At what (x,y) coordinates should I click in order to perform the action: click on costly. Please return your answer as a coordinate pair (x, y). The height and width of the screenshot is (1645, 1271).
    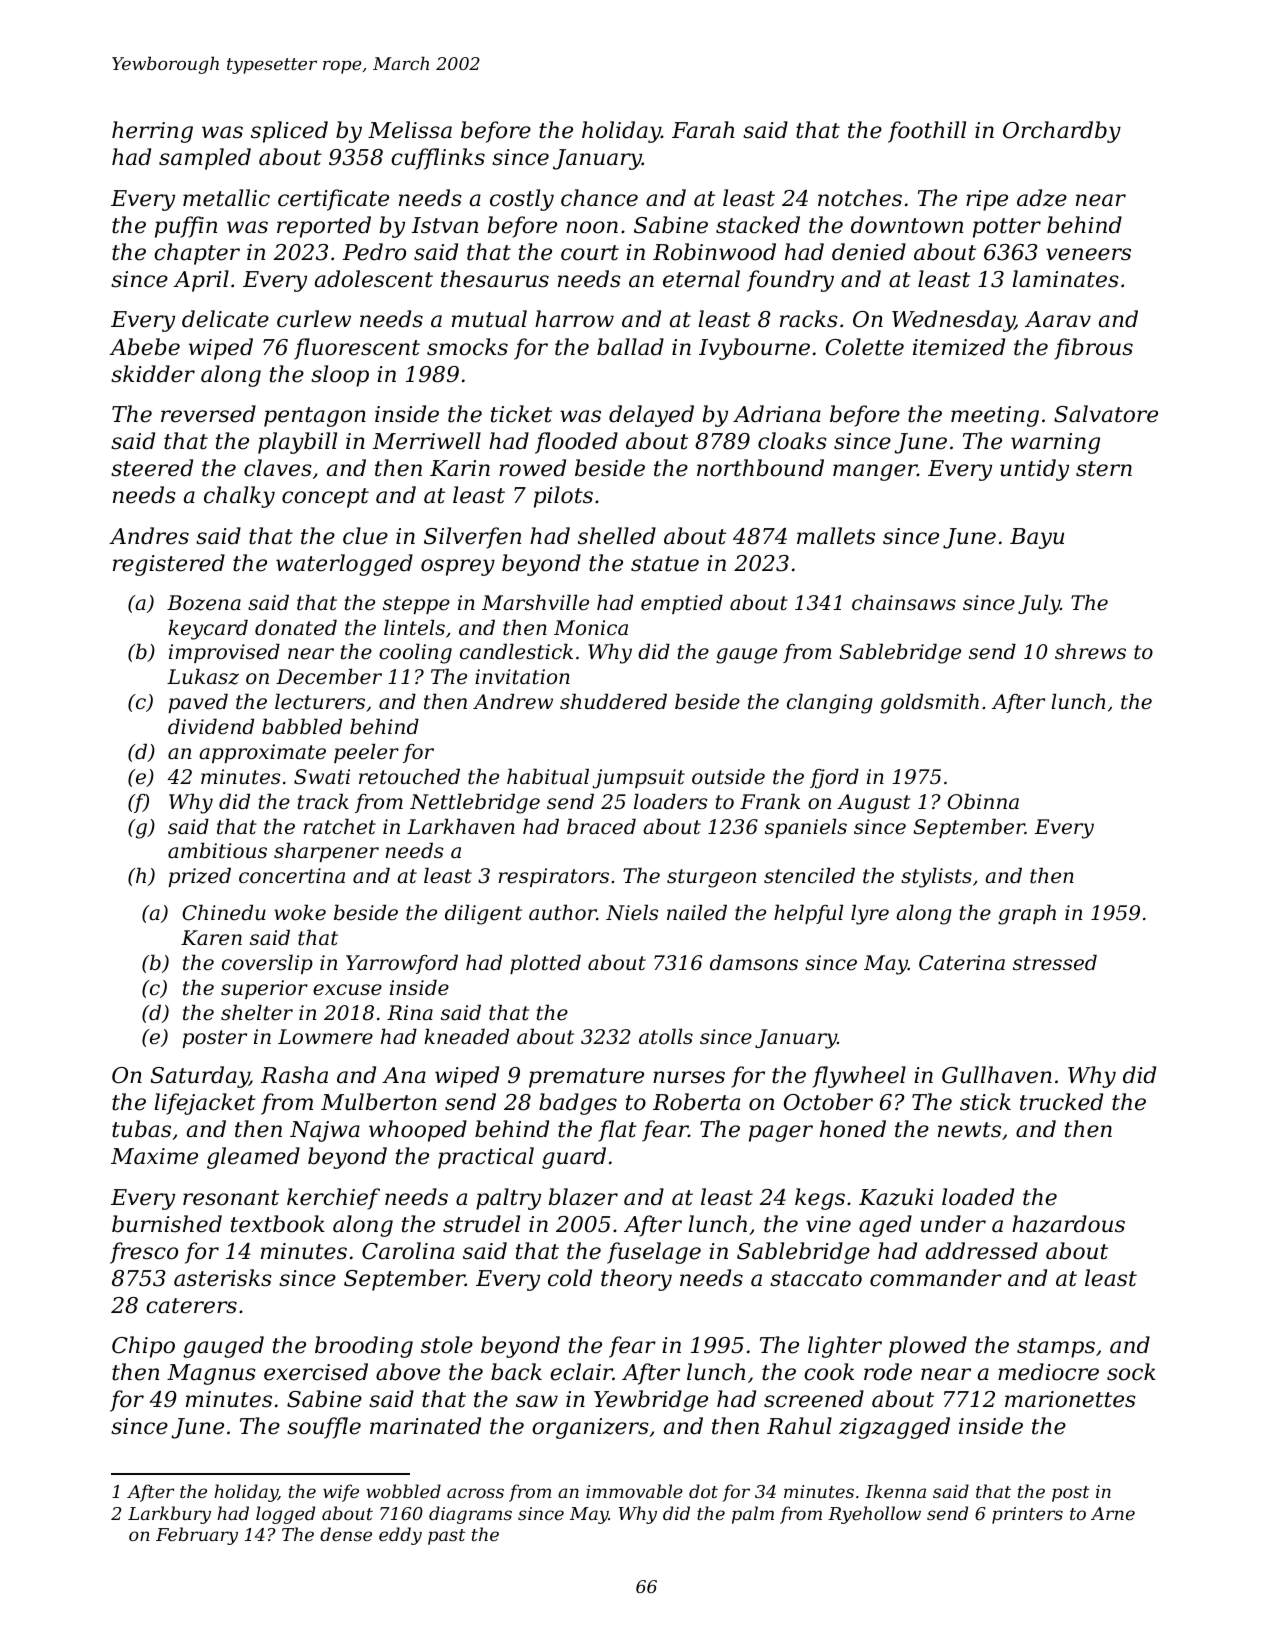
    Looking at the image, I should click on (522, 200).
